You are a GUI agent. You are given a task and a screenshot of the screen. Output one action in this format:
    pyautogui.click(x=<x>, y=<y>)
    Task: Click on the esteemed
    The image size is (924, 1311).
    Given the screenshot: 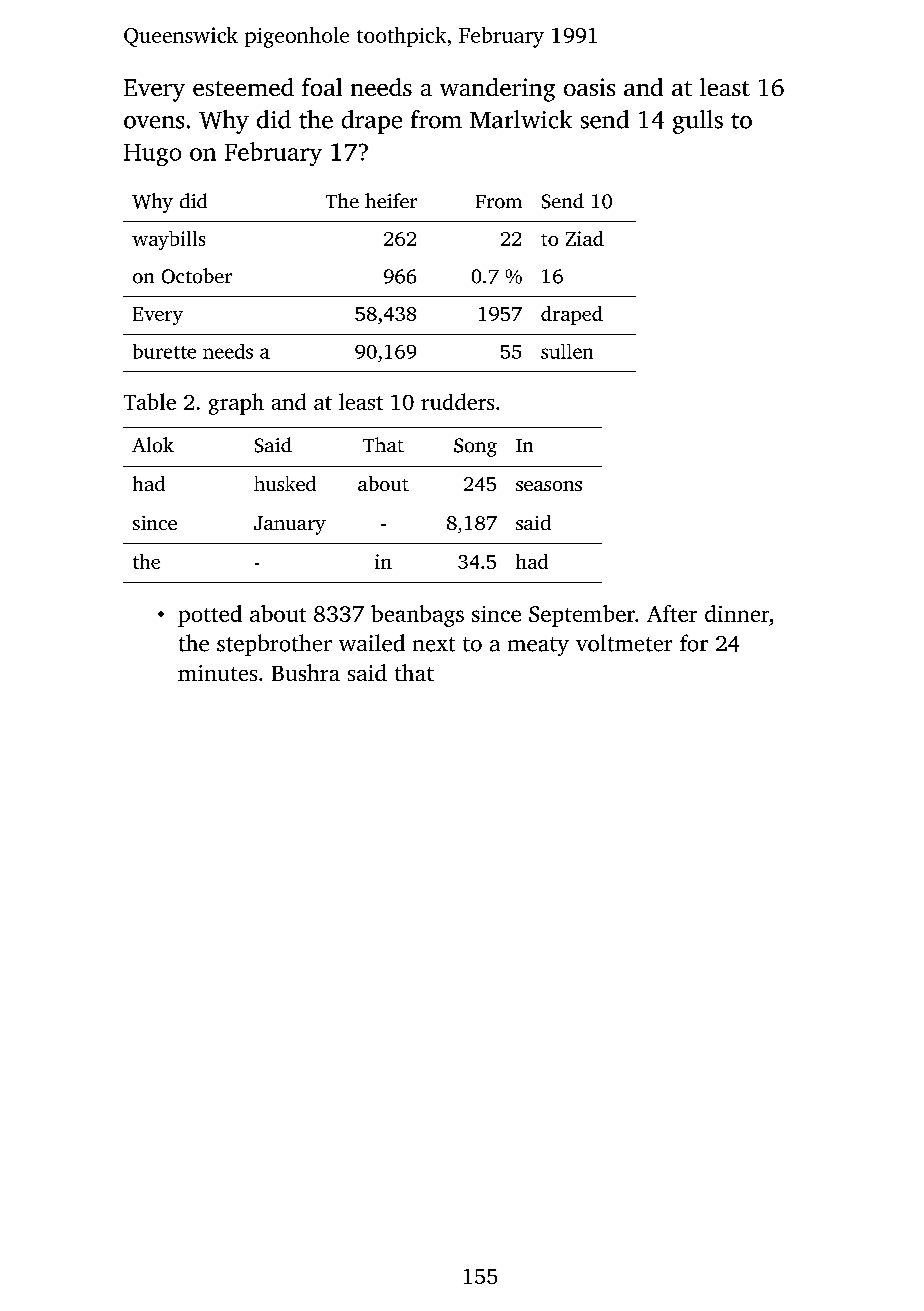 What is the action you would take?
    pyautogui.click(x=243, y=87)
